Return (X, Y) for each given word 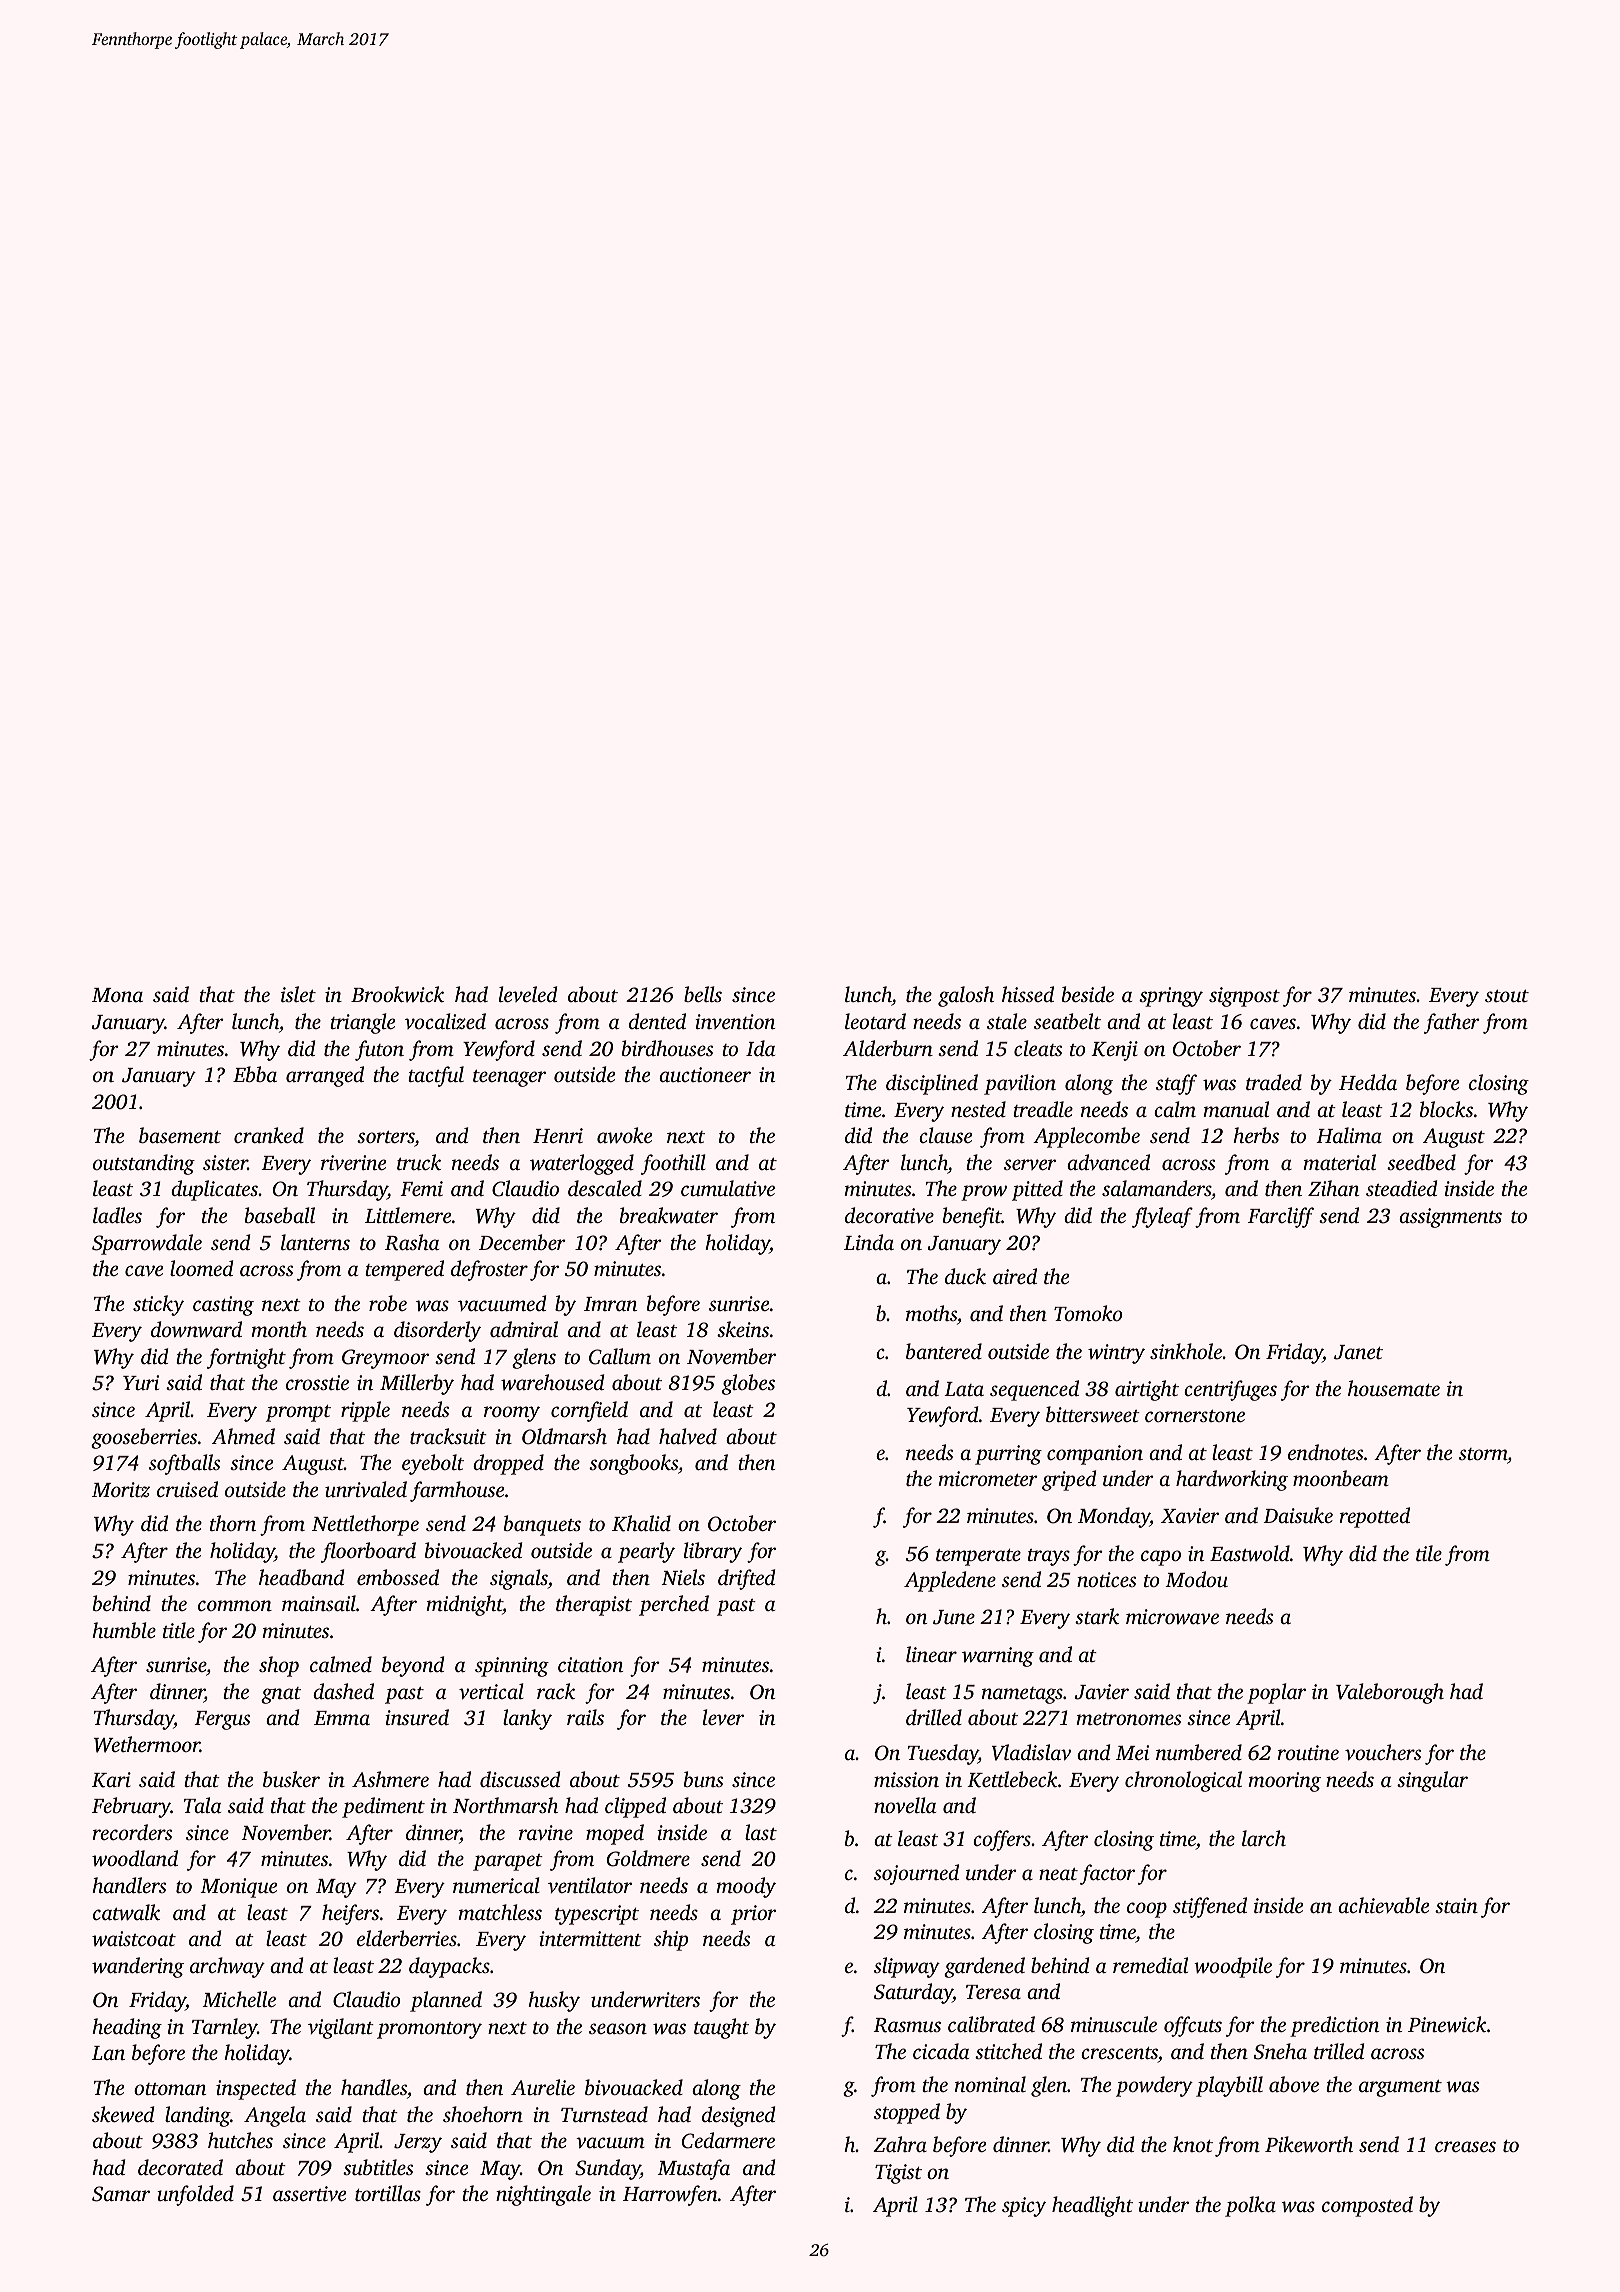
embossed (398, 1577)
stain (1456, 1905)
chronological (1183, 1781)
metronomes (1128, 1719)
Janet (1358, 1352)
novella (905, 1805)
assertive (309, 2193)
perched (674, 1605)
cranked (269, 1135)
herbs (1256, 1135)
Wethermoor (147, 1744)
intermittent (590, 1938)
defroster (489, 1270)
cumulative (728, 1188)
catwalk (126, 1912)
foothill (673, 1164)
